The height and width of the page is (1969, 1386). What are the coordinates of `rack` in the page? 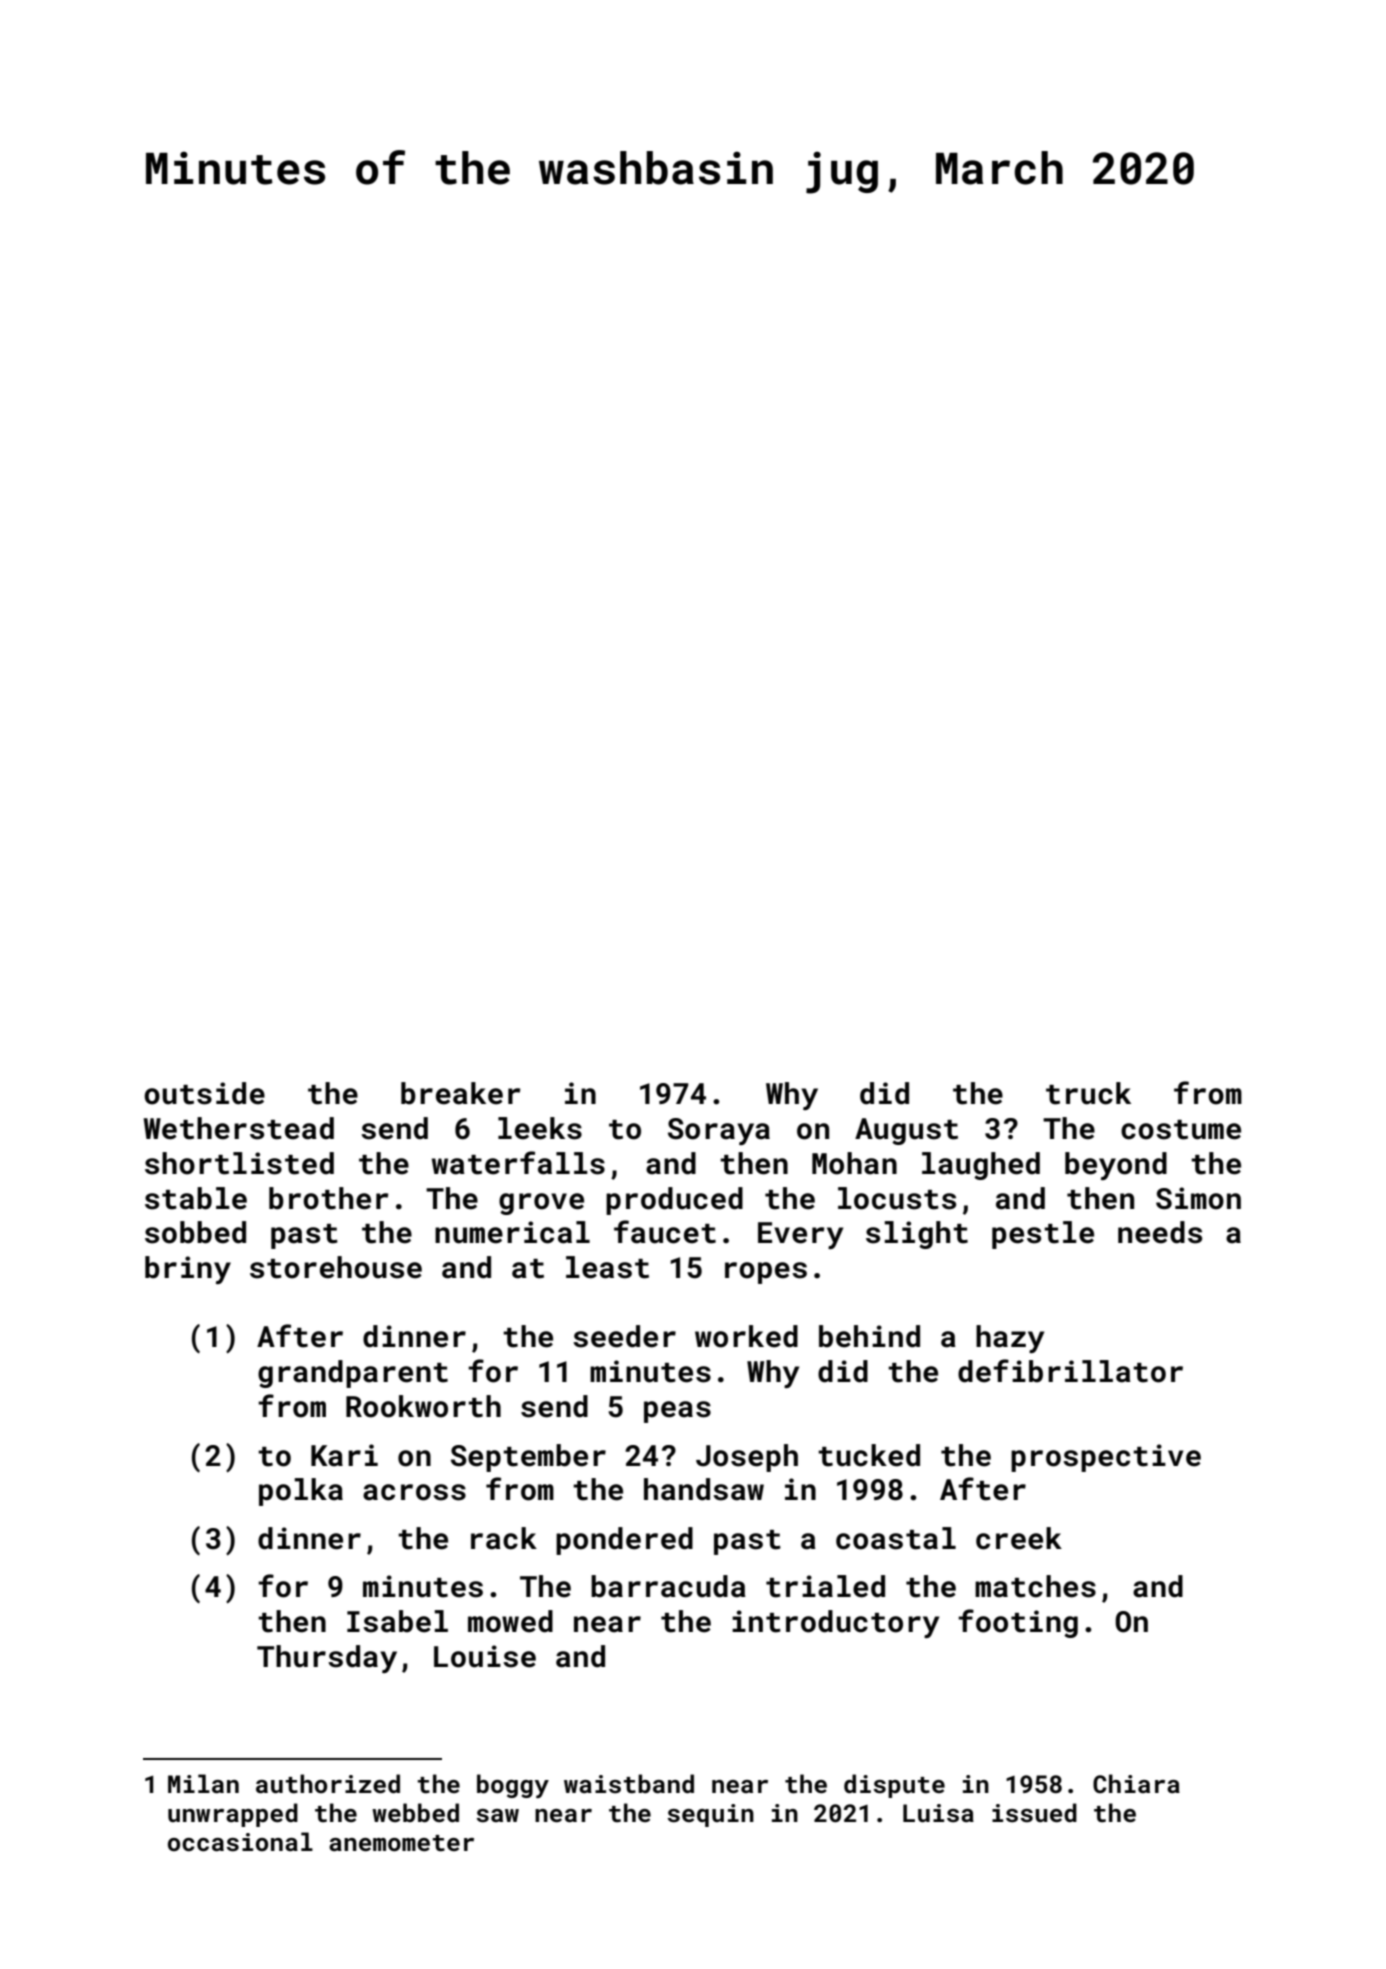 It's located at (504, 1538).
